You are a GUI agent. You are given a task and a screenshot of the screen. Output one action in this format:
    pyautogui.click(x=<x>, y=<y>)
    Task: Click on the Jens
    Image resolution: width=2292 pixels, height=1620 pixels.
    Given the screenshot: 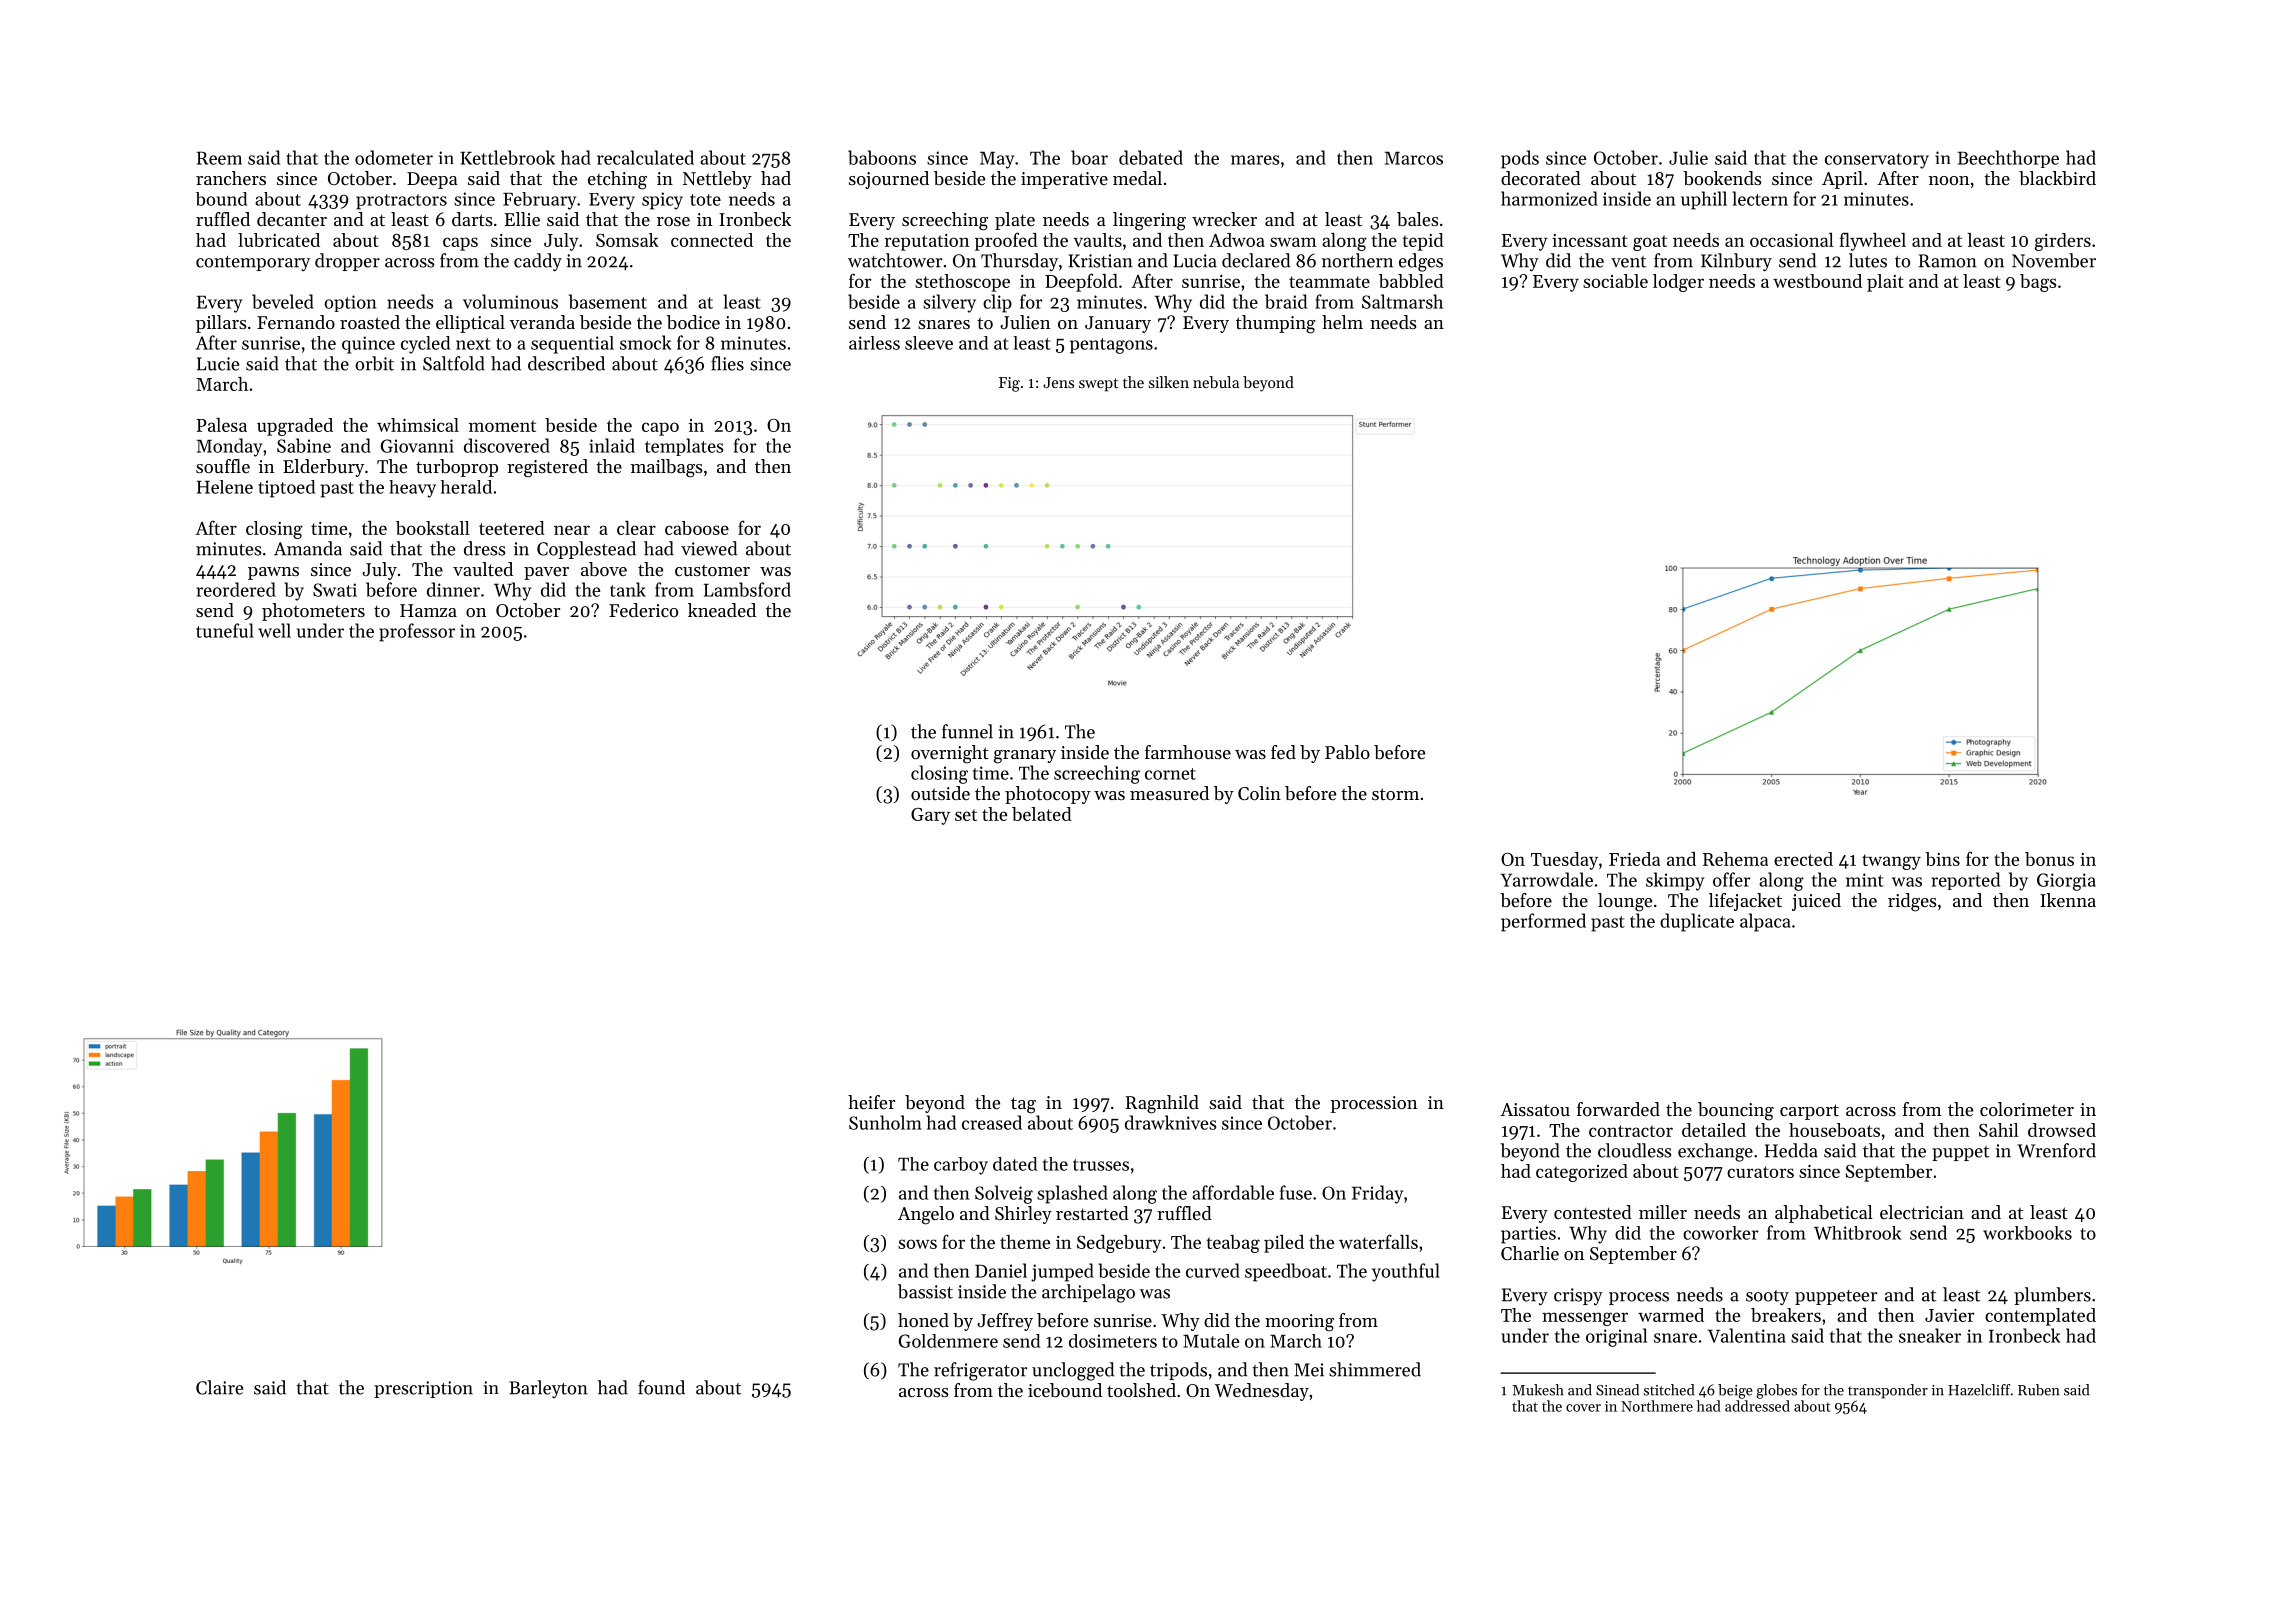 What is the action you would take?
    pyautogui.click(x=1058, y=382)
